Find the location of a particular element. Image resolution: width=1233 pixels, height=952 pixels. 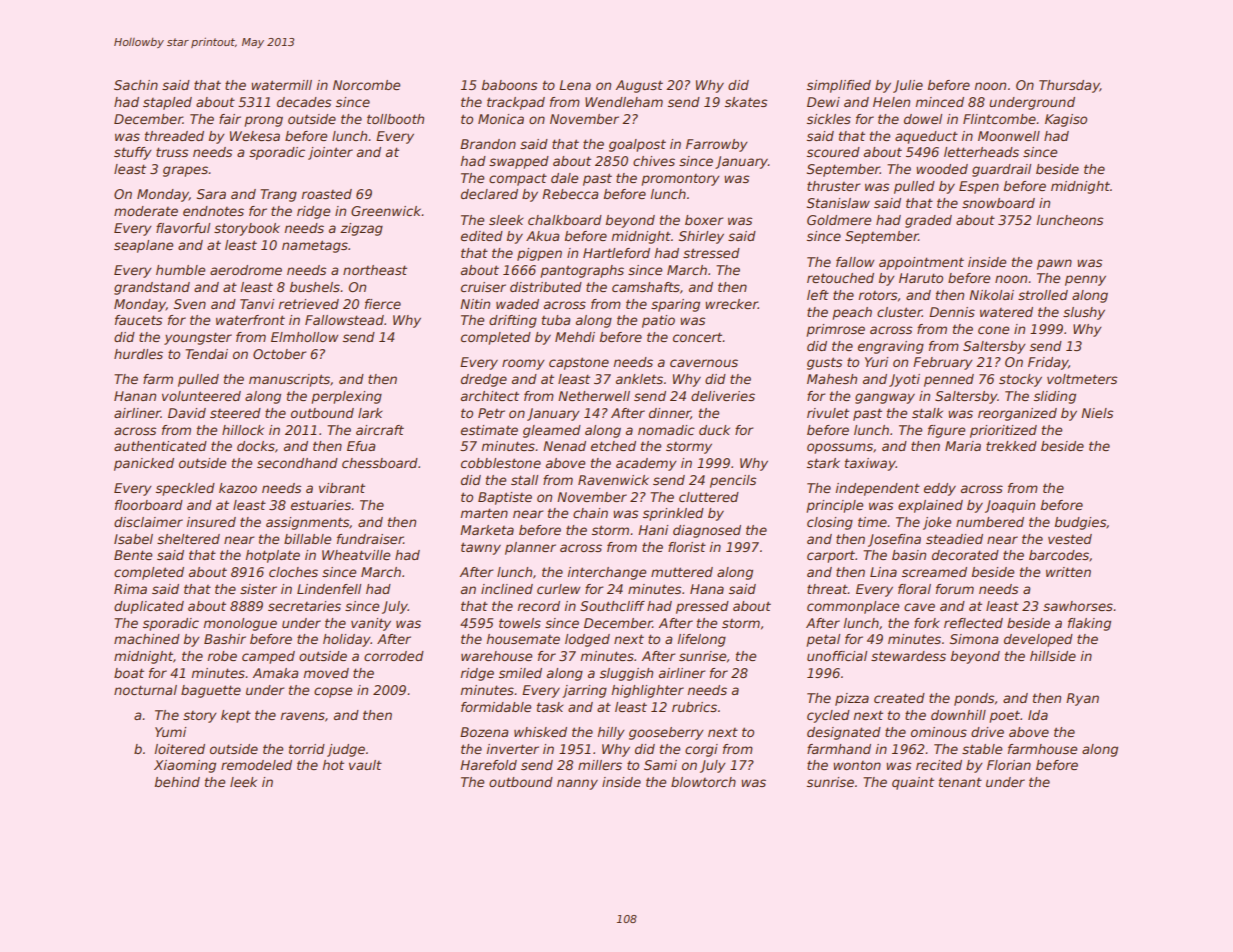

perplexing is located at coordinates (346, 397).
